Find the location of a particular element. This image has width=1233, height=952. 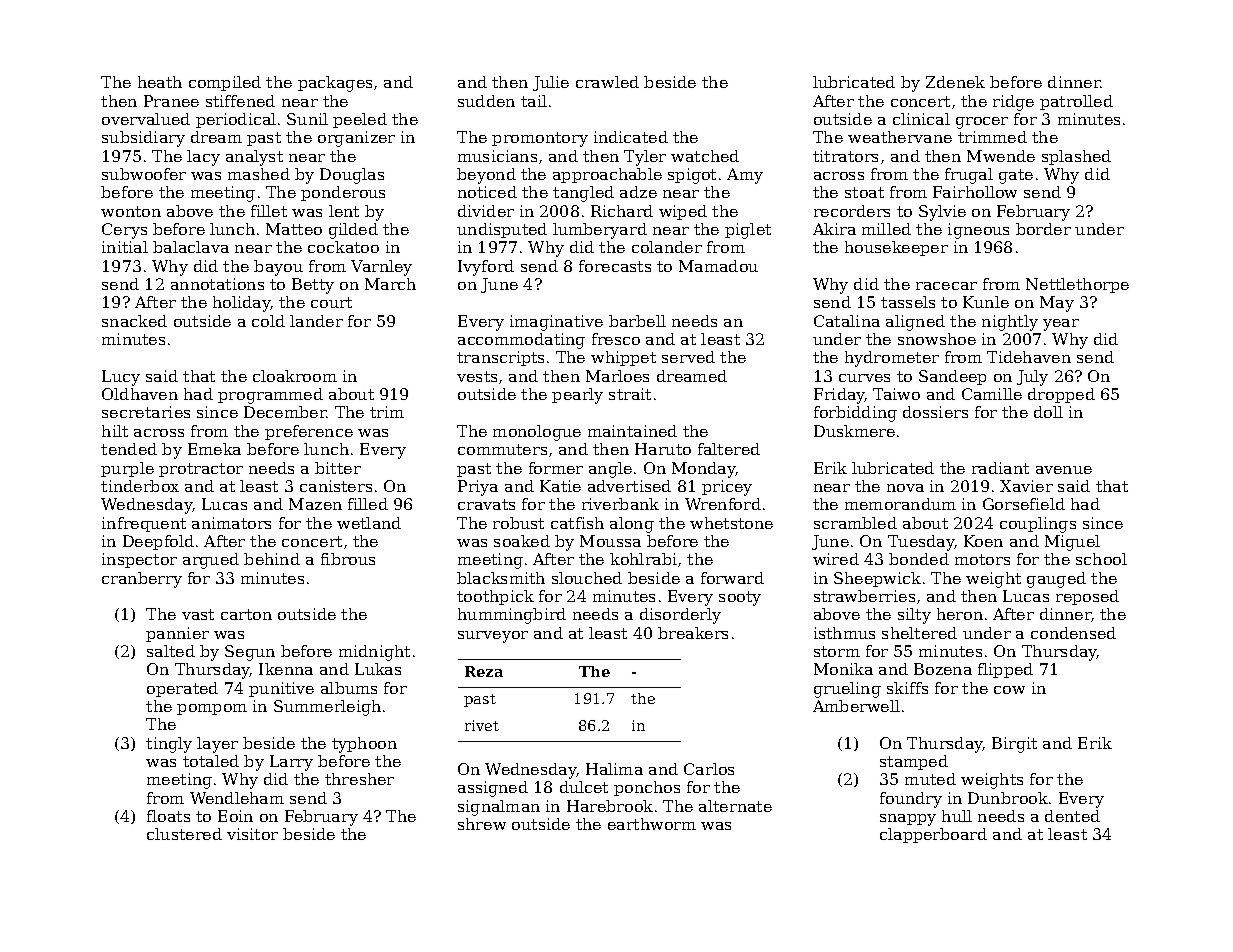

salted is located at coordinates (171, 651).
